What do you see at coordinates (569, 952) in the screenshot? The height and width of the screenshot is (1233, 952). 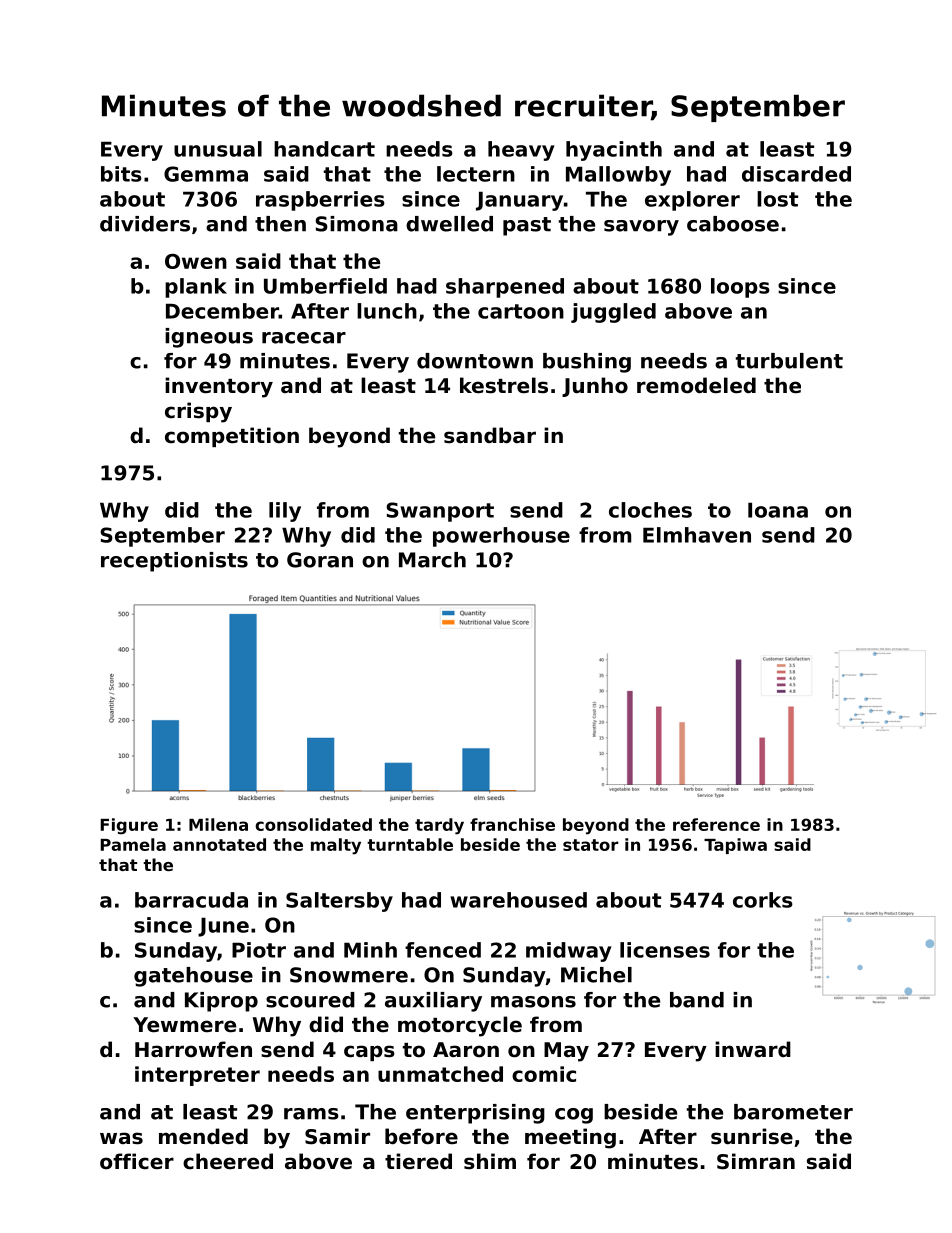 I see `midway` at bounding box center [569, 952].
